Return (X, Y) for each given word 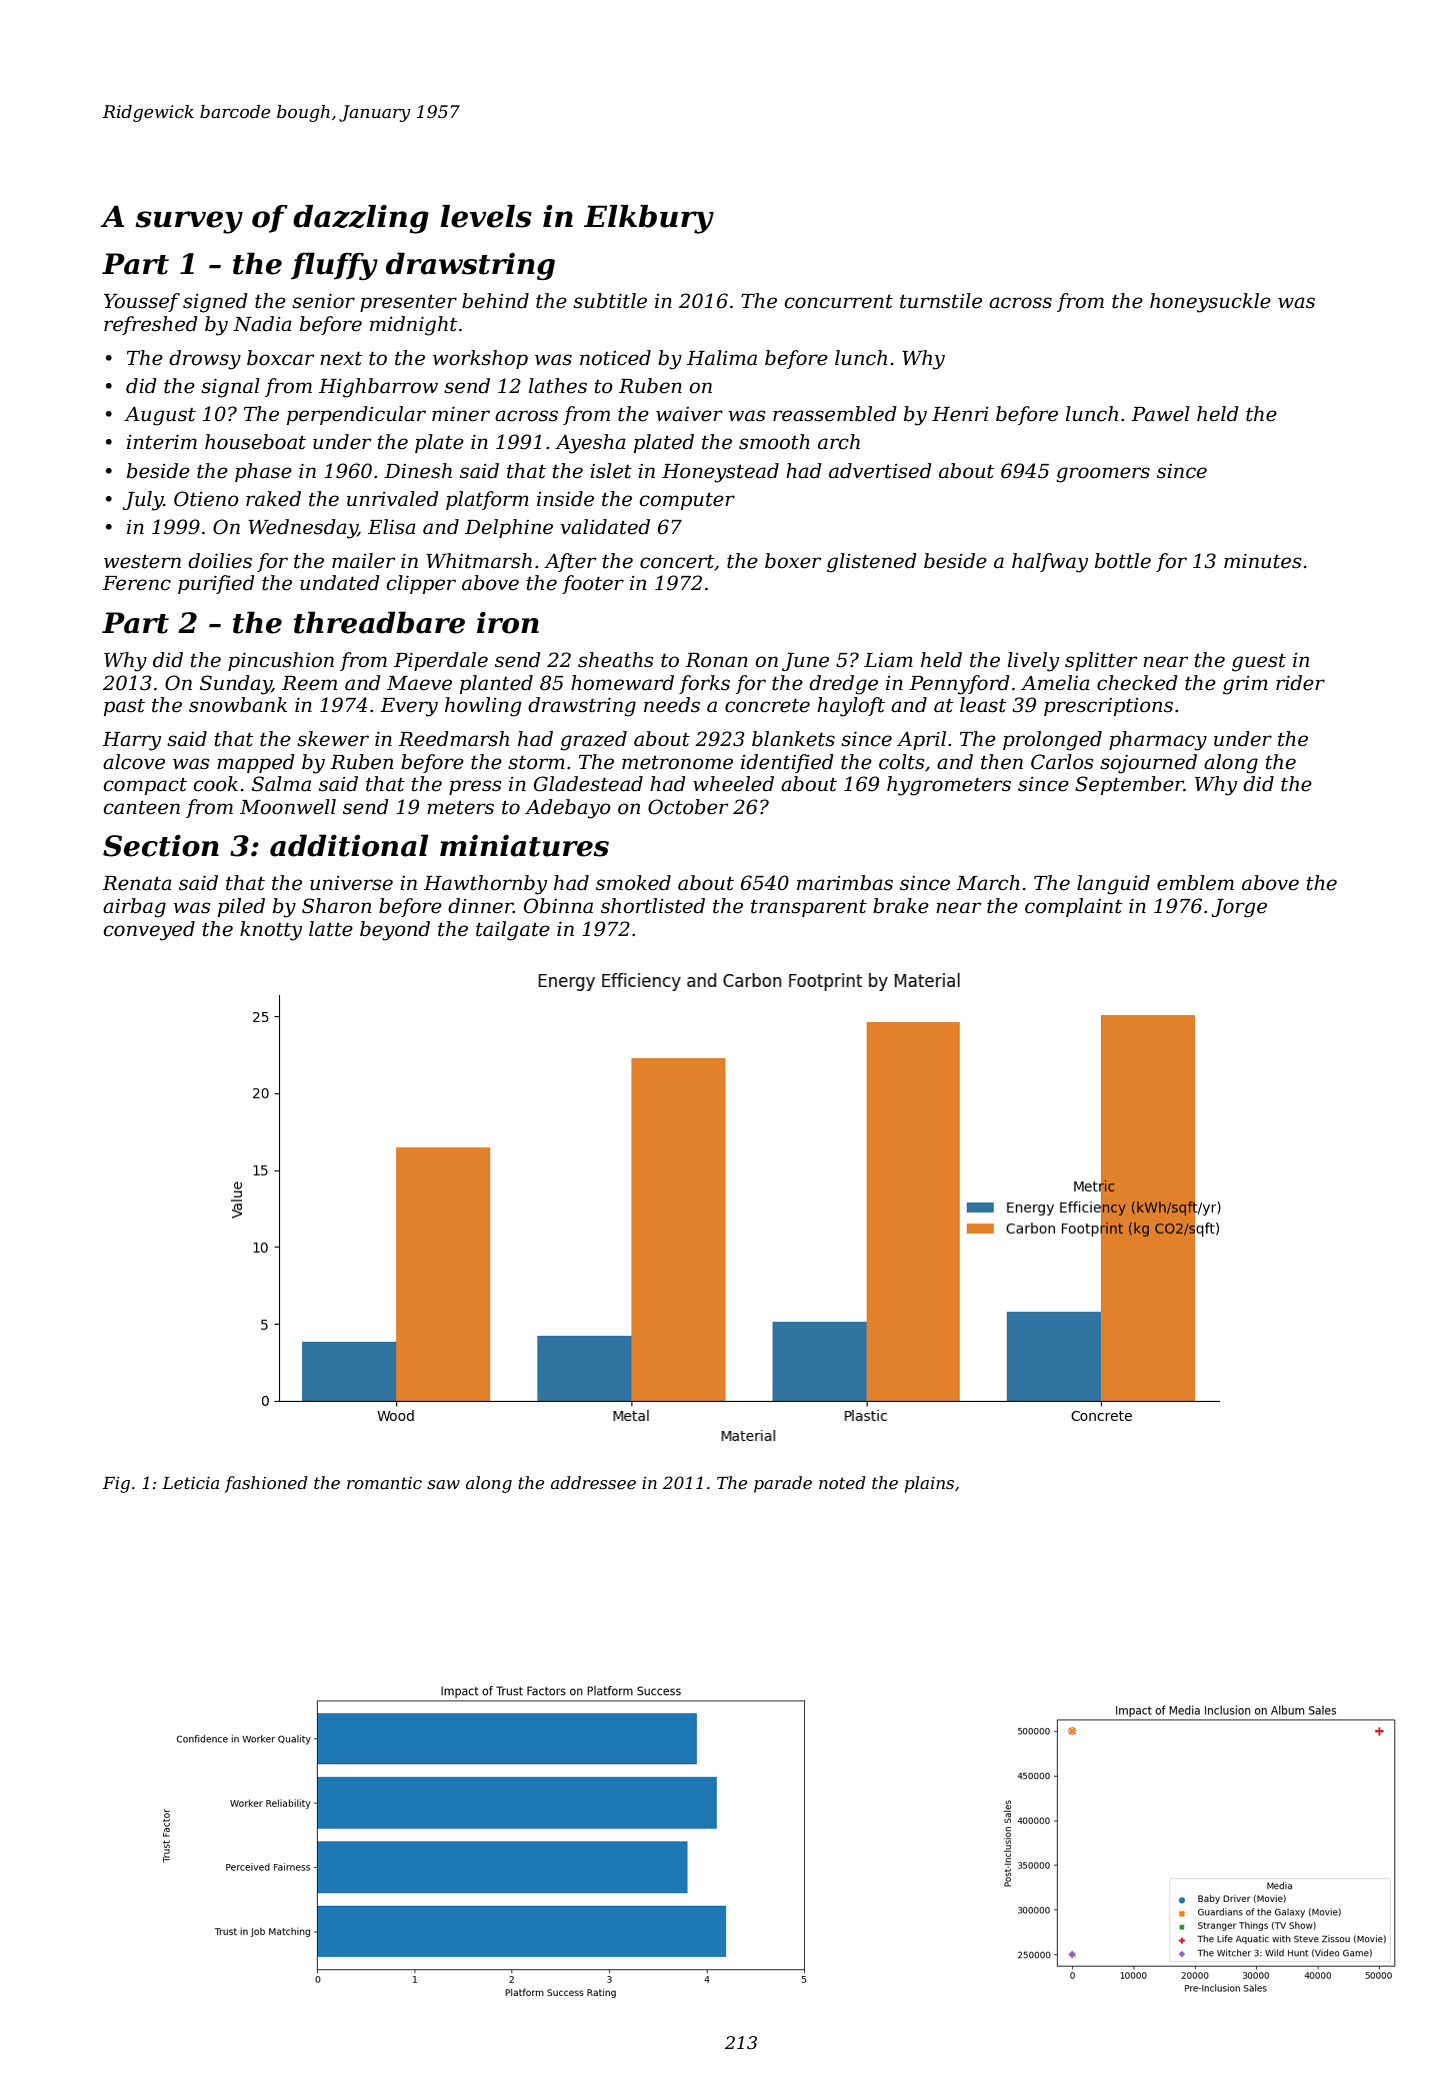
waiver (689, 414)
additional (349, 845)
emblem (1195, 883)
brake (901, 906)
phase (263, 472)
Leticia (190, 1483)
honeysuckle (1210, 303)
